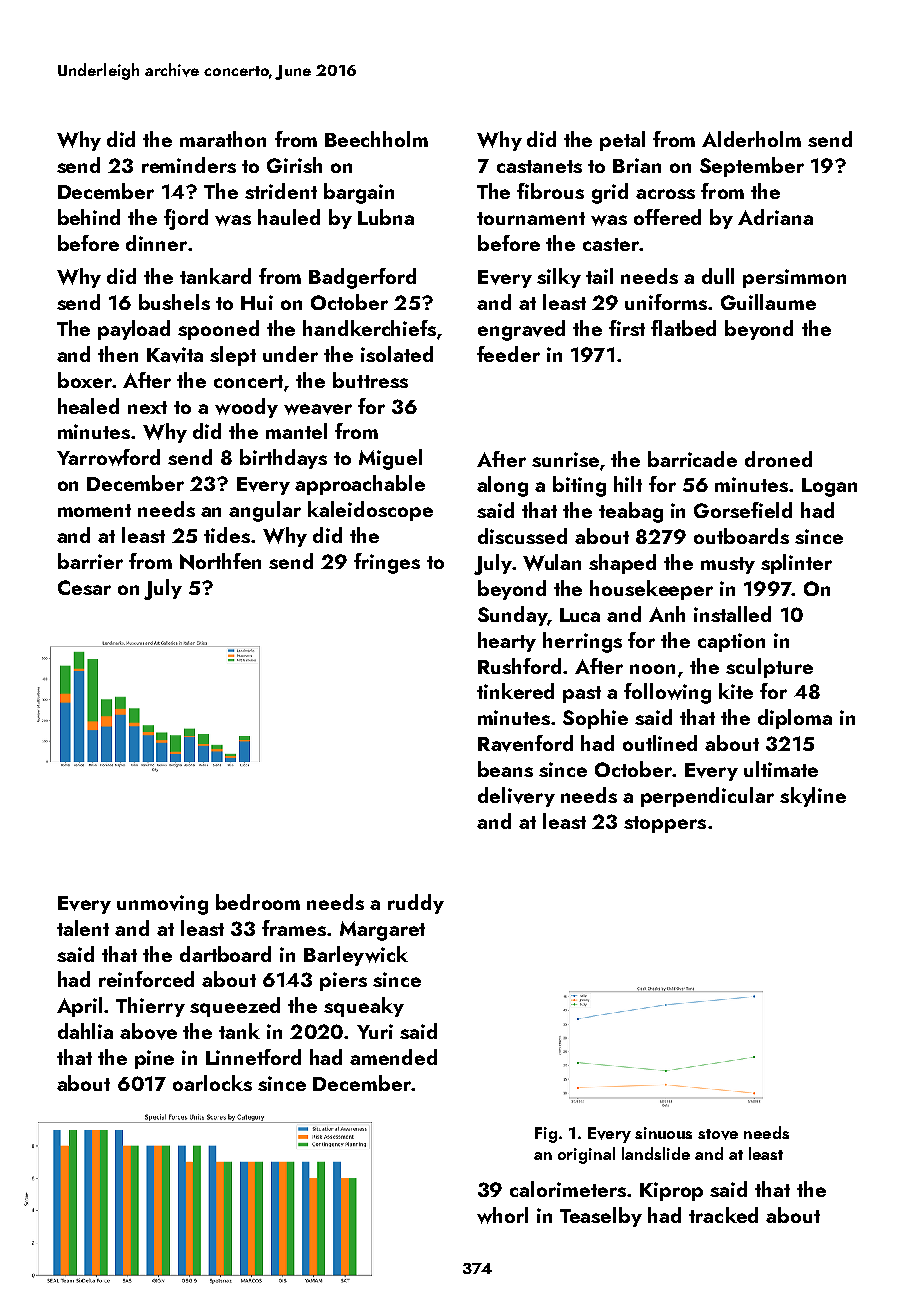 The width and height of the page is (924, 1311). I want to click on bushels, so click(174, 302).
